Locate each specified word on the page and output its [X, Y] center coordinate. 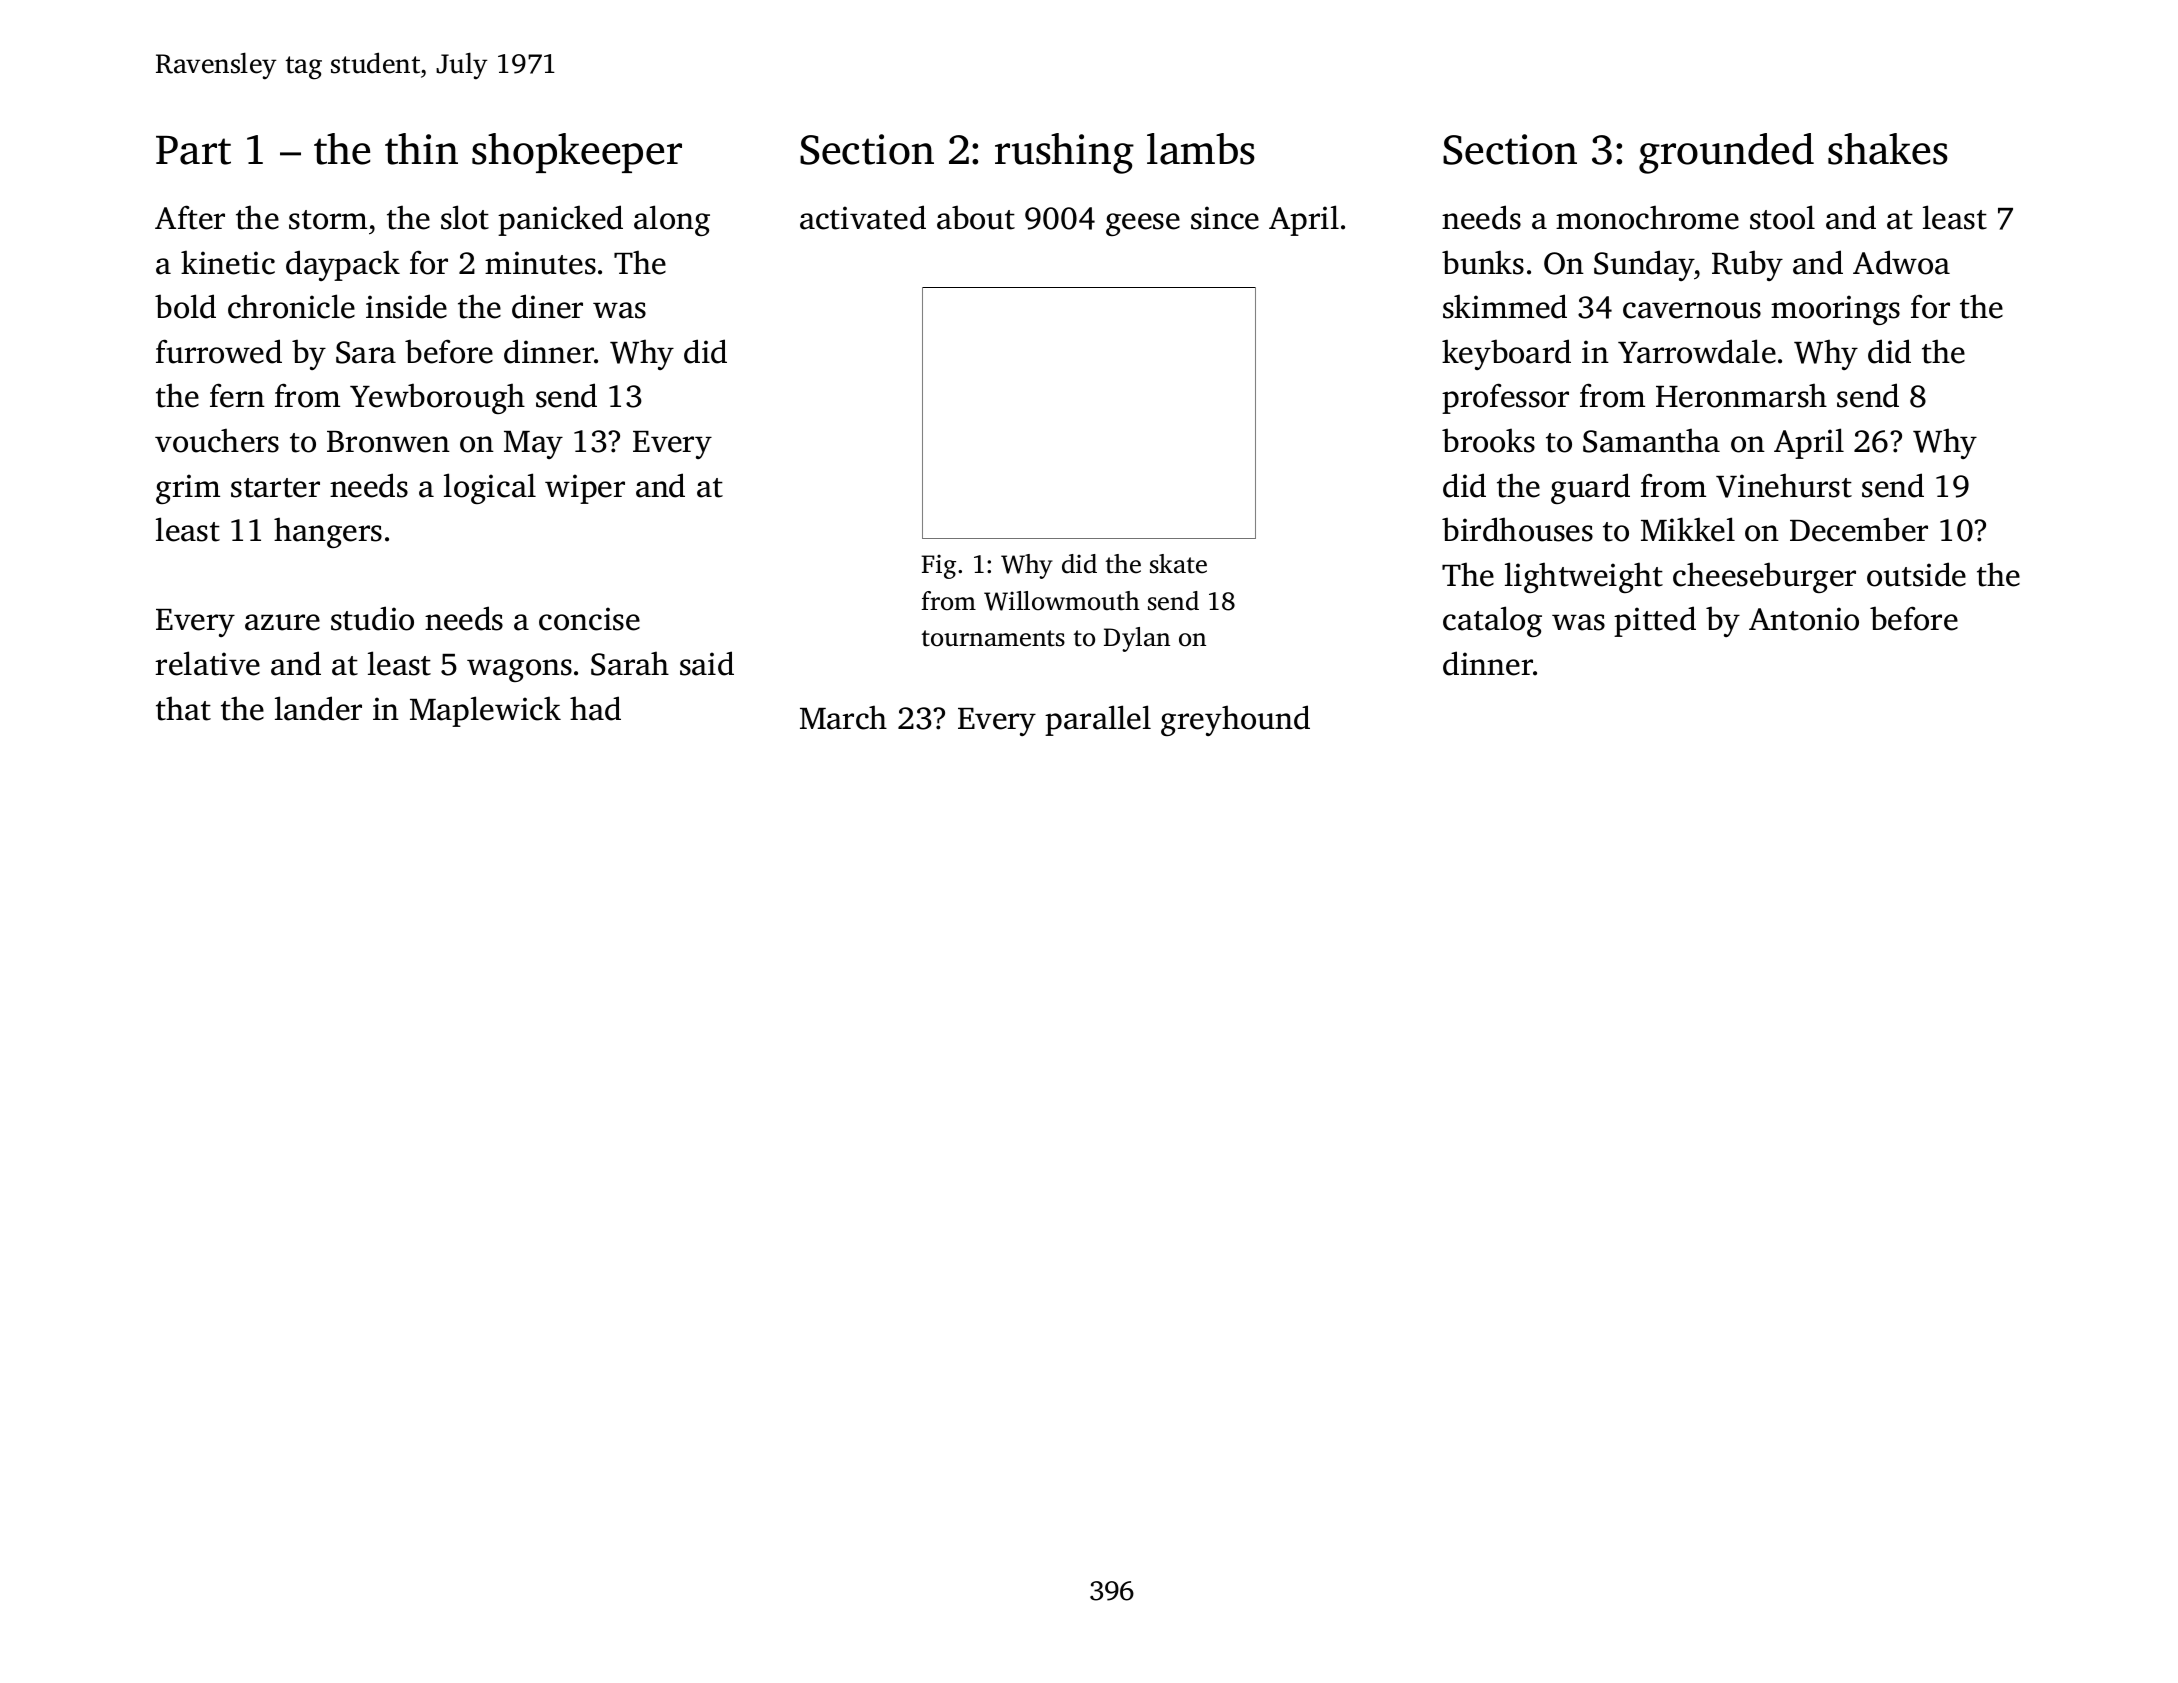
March [843, 717]
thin [421, 149]
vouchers [217, 440]
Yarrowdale [1697, 351]
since [1225, 218]
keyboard [1506, 354]
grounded [1726, 153]
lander [318, 708]
